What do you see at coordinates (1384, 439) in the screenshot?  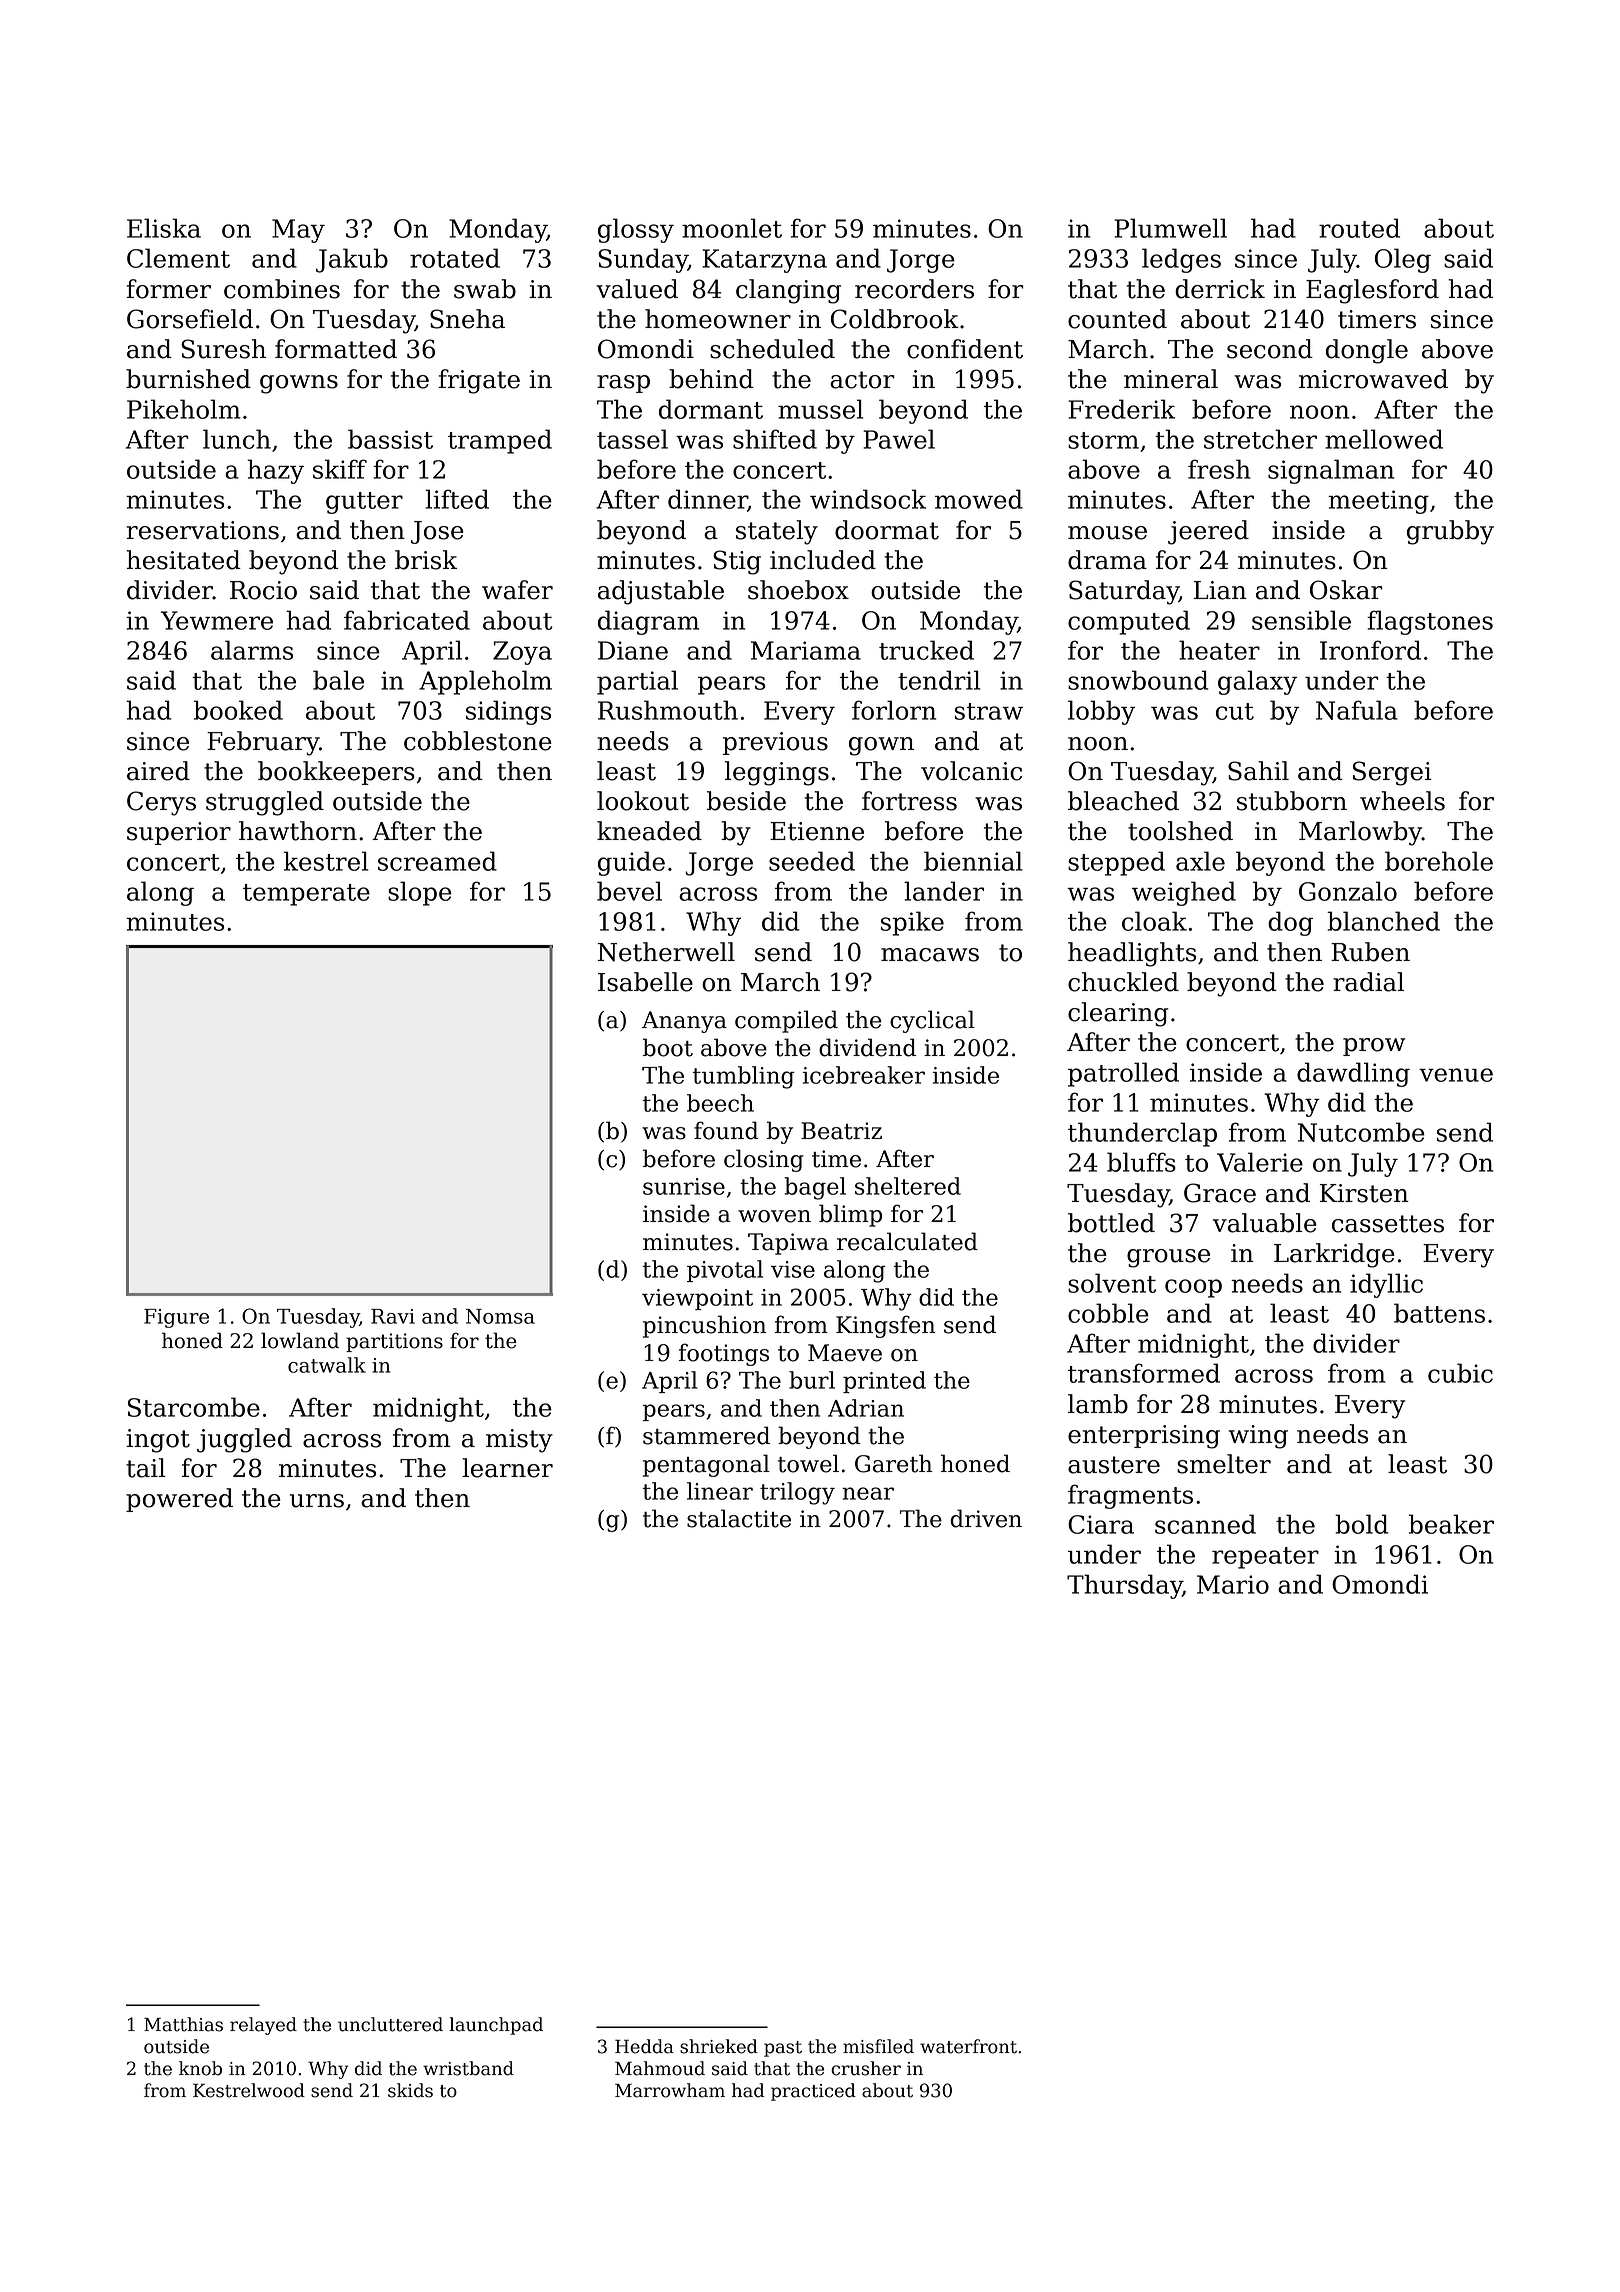 I see `mellowed` at bounding box center [1384, 439].
